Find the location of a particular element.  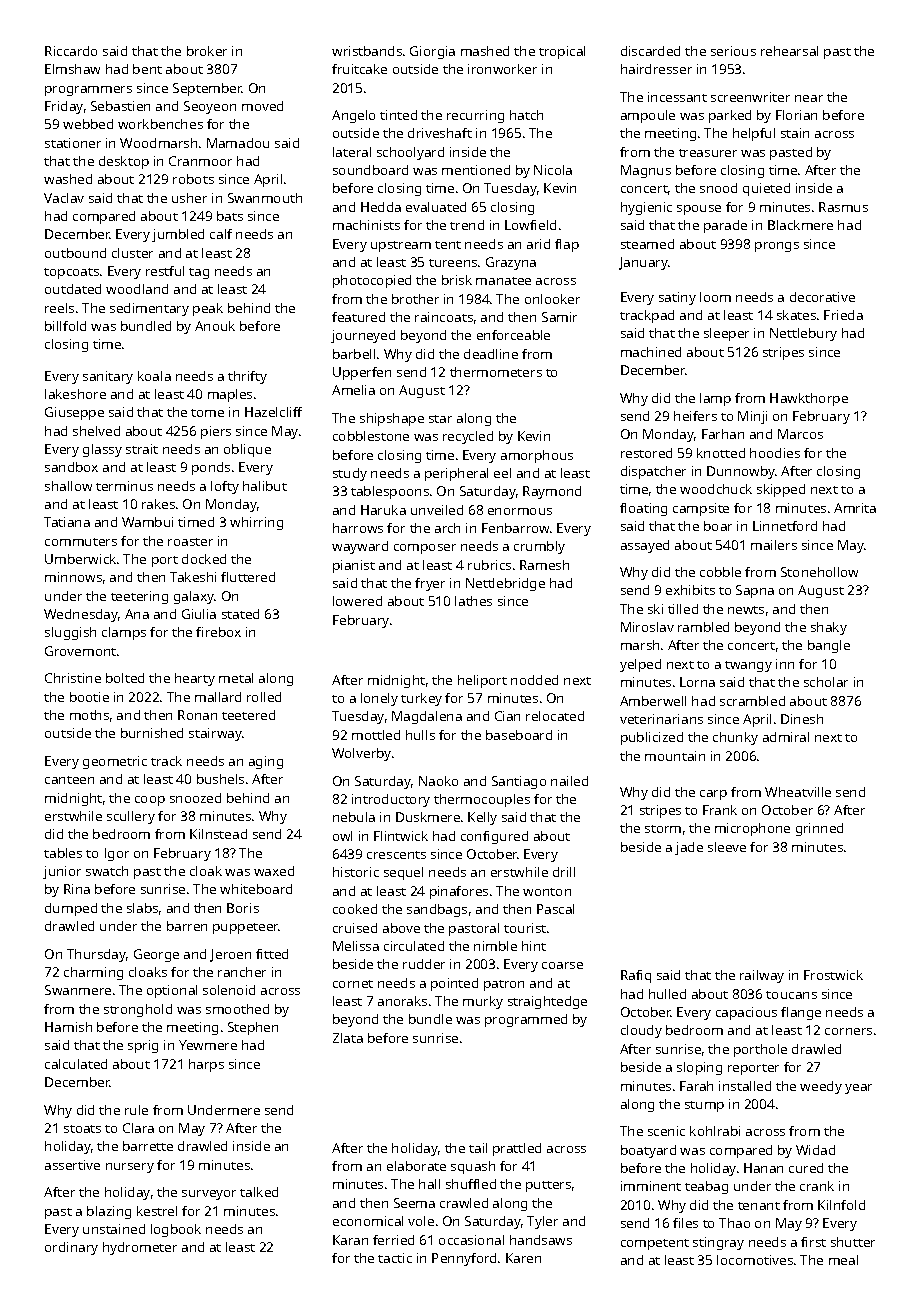

sleeve is located at coordinates (727, 847).
